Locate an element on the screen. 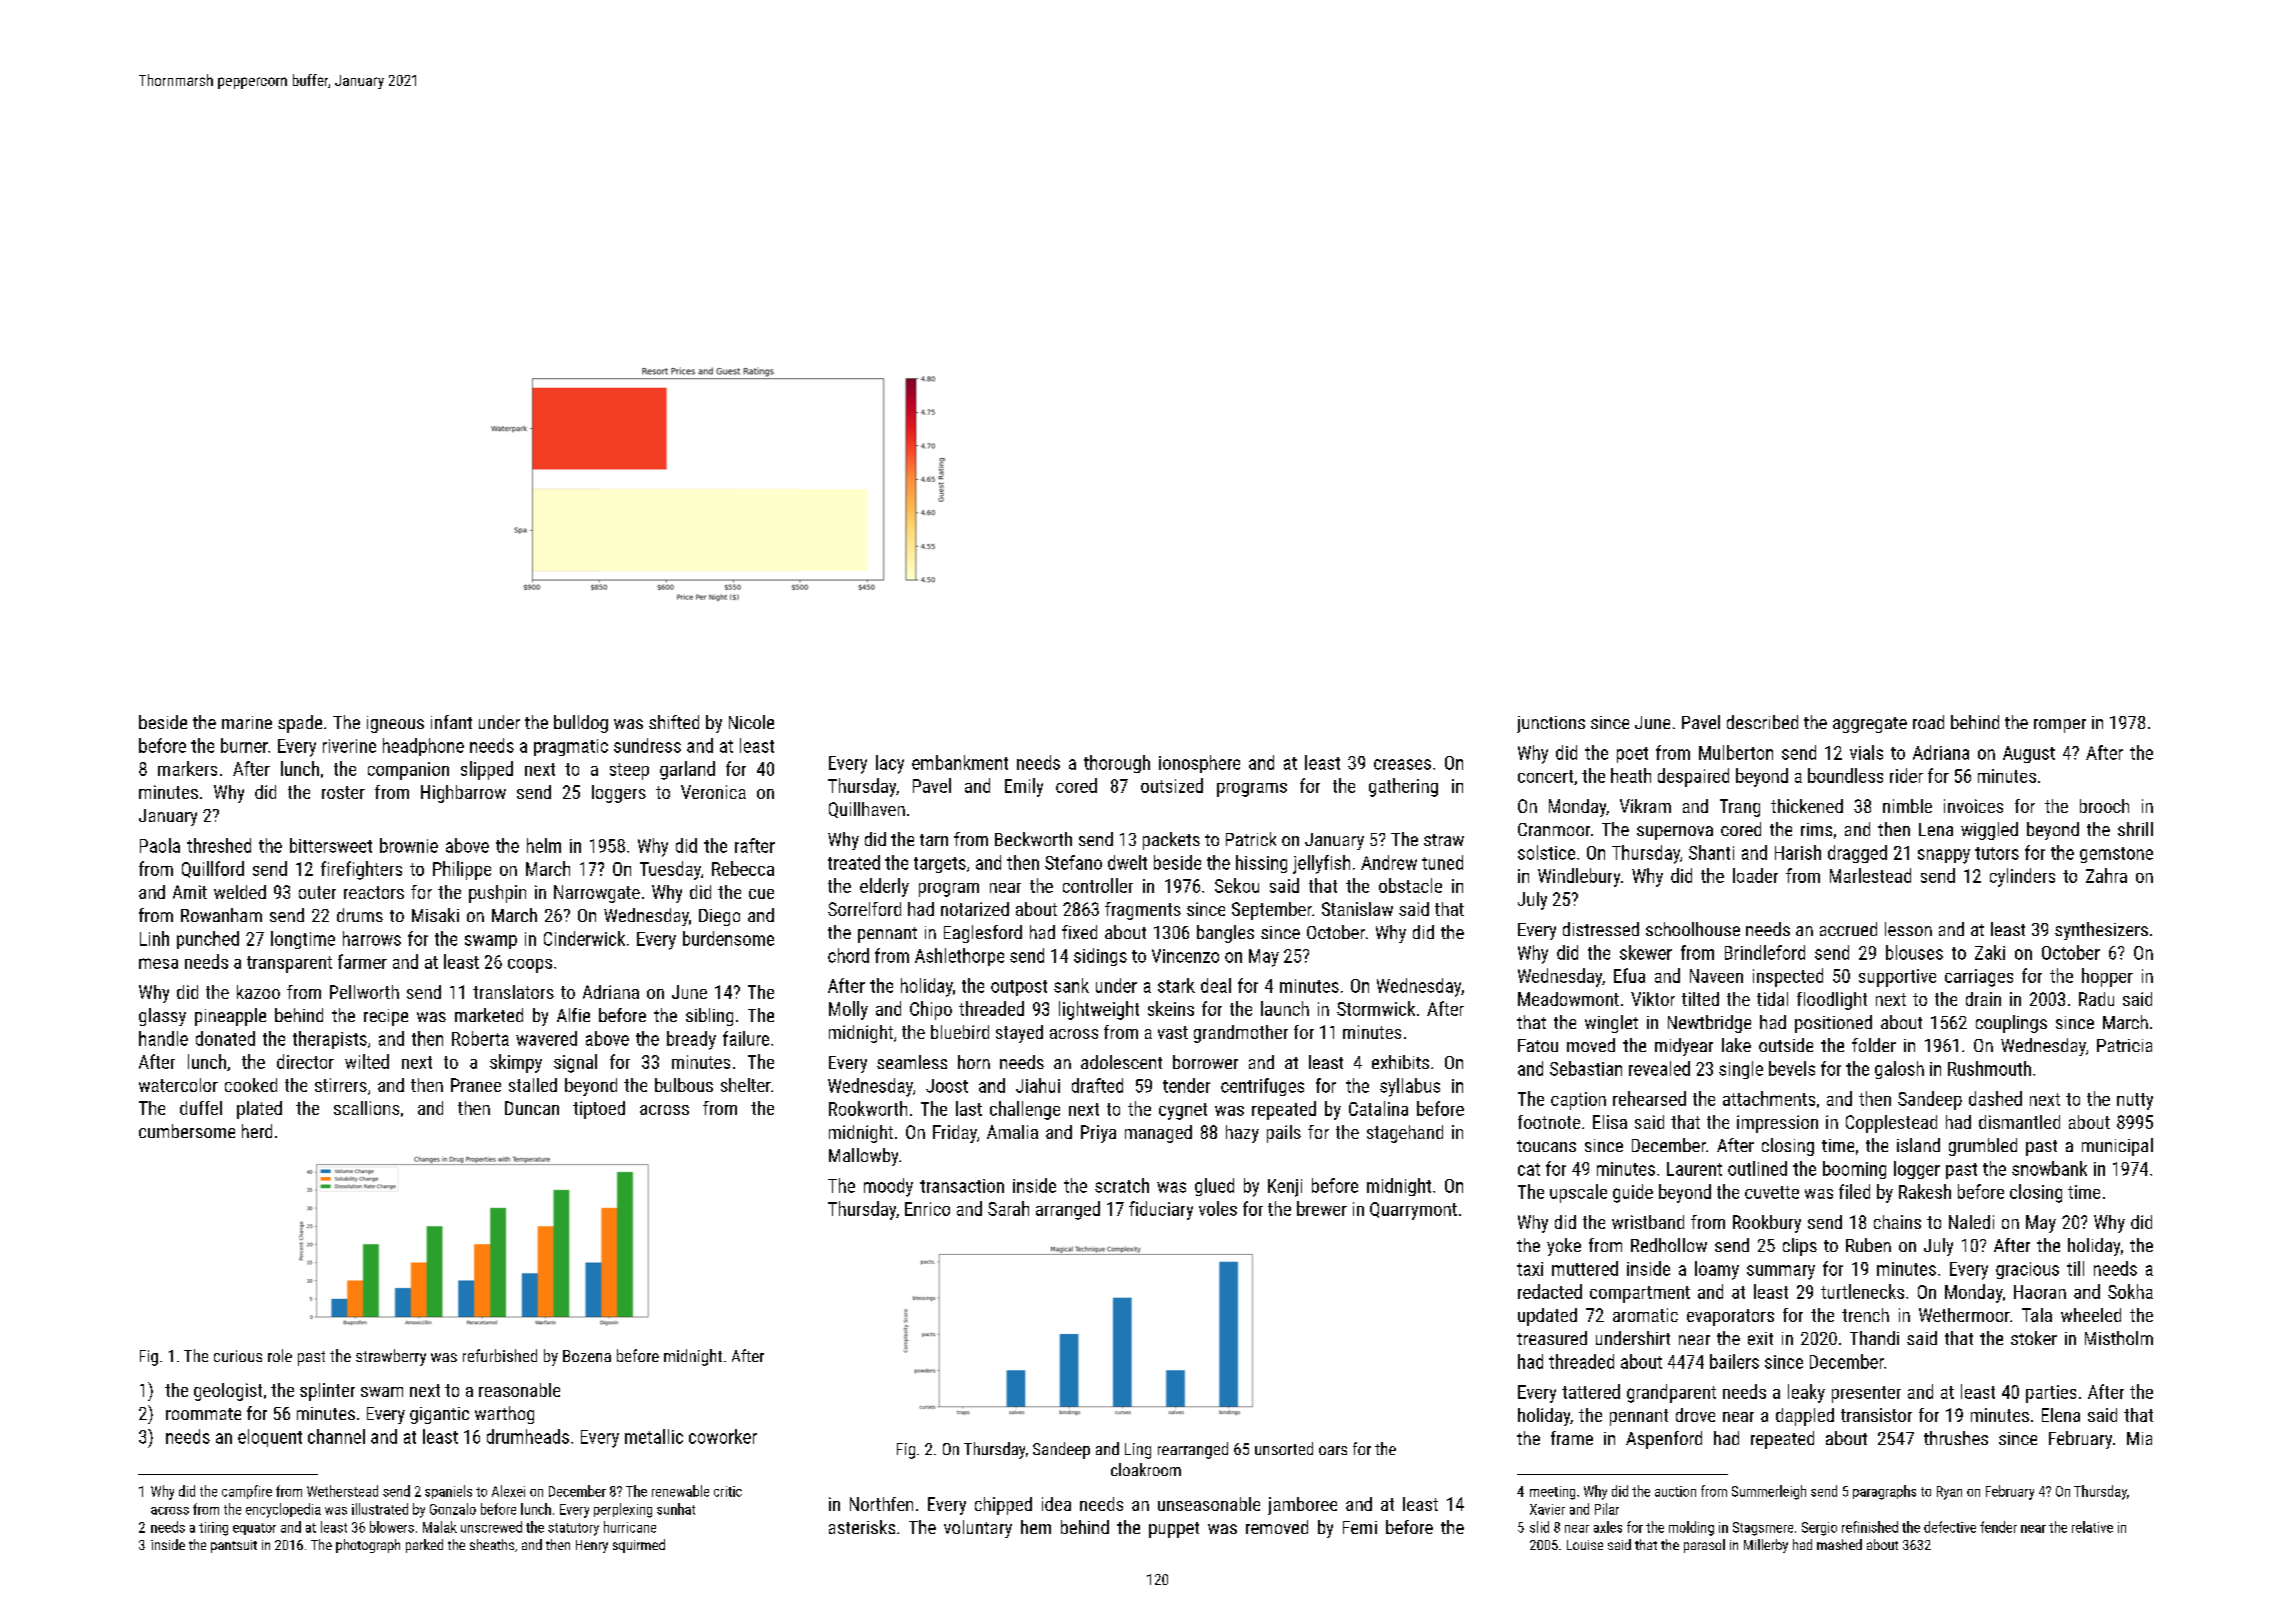 The height and width of the screenshot is (1620, 2292). road is located at coordinates (1928, 722).
